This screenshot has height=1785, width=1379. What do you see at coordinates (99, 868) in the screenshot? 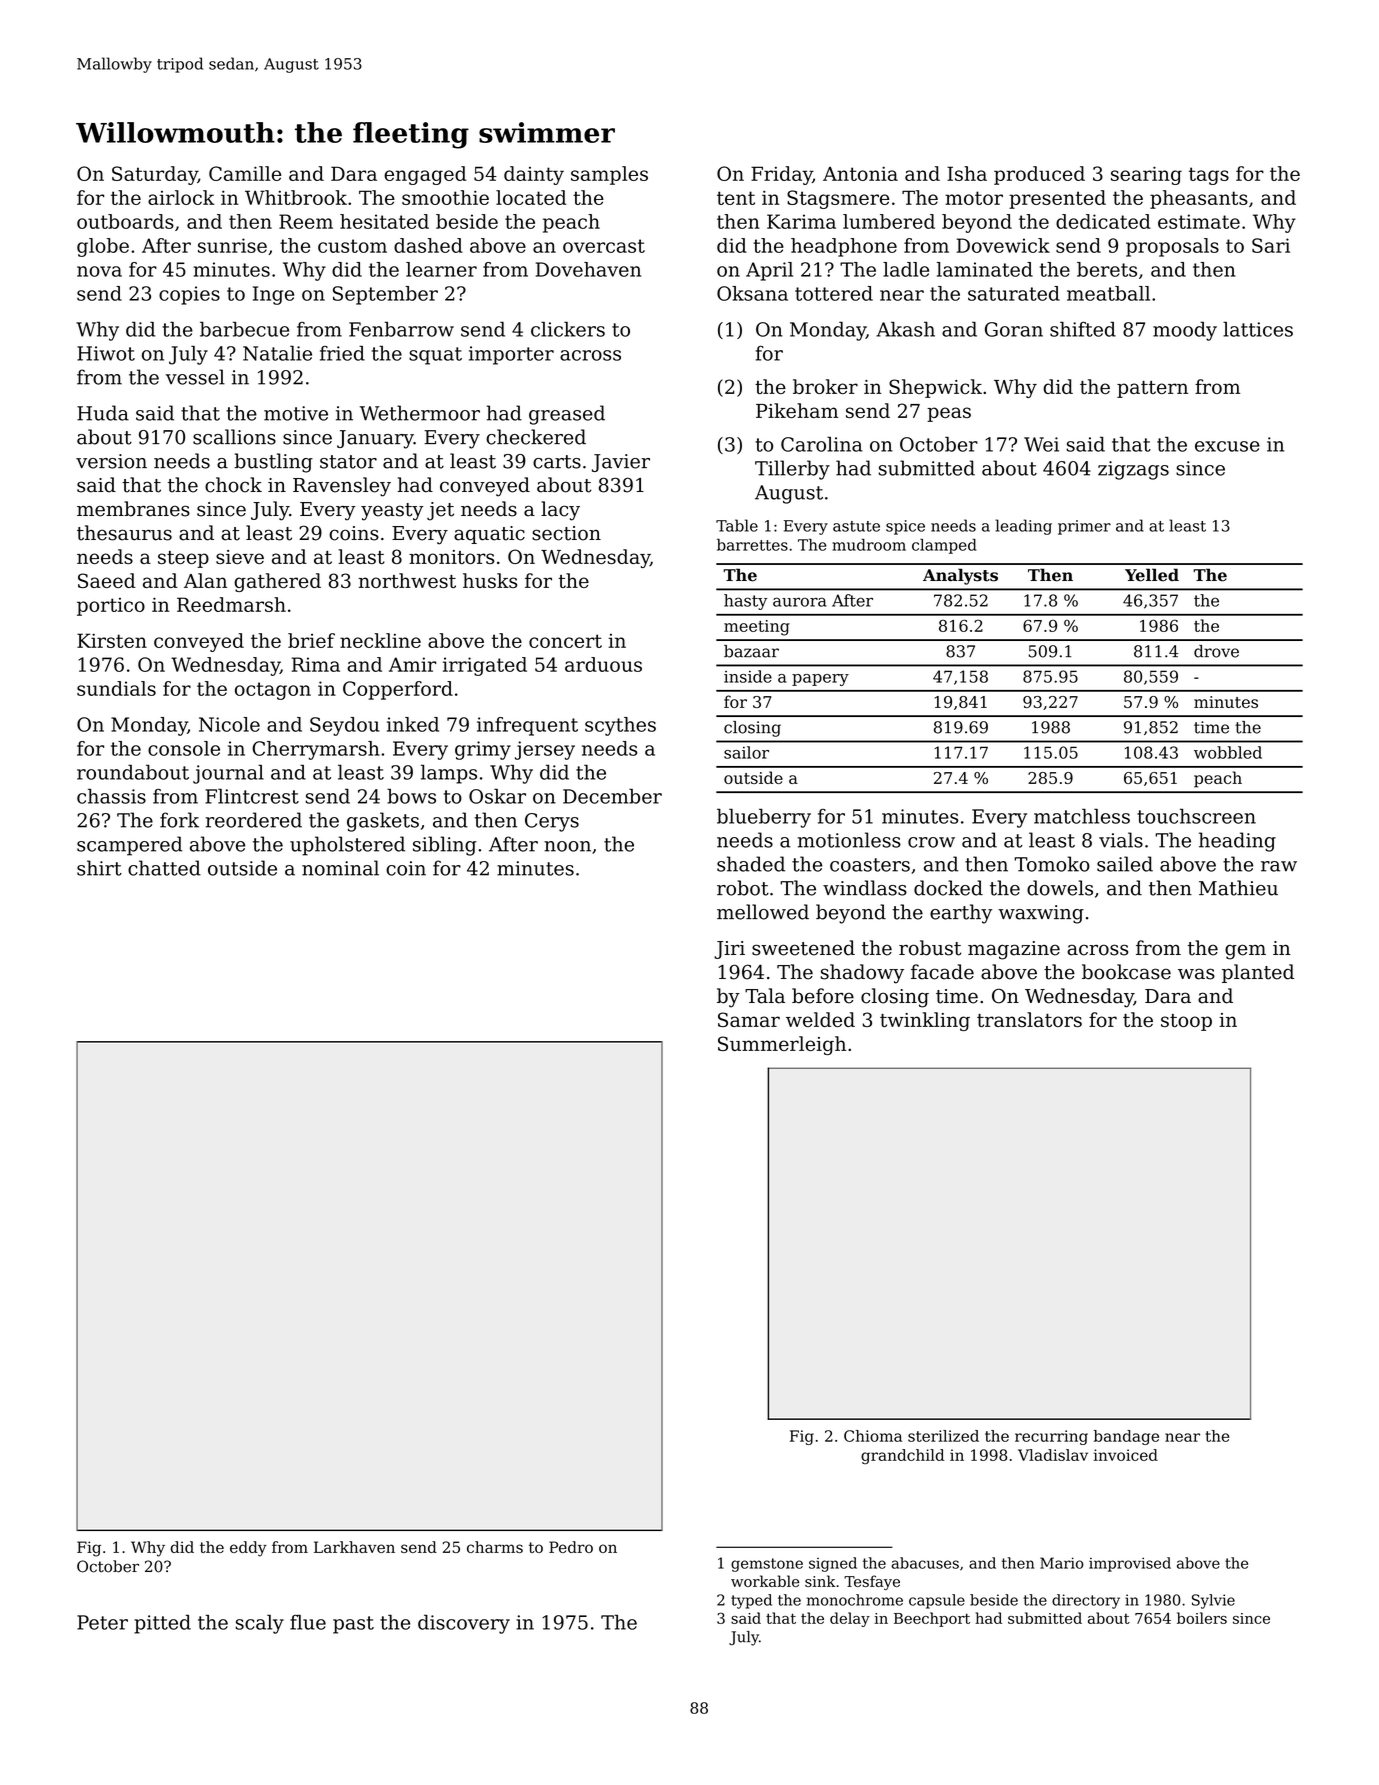
I see `shirt` at bounding box center [99, 868].
